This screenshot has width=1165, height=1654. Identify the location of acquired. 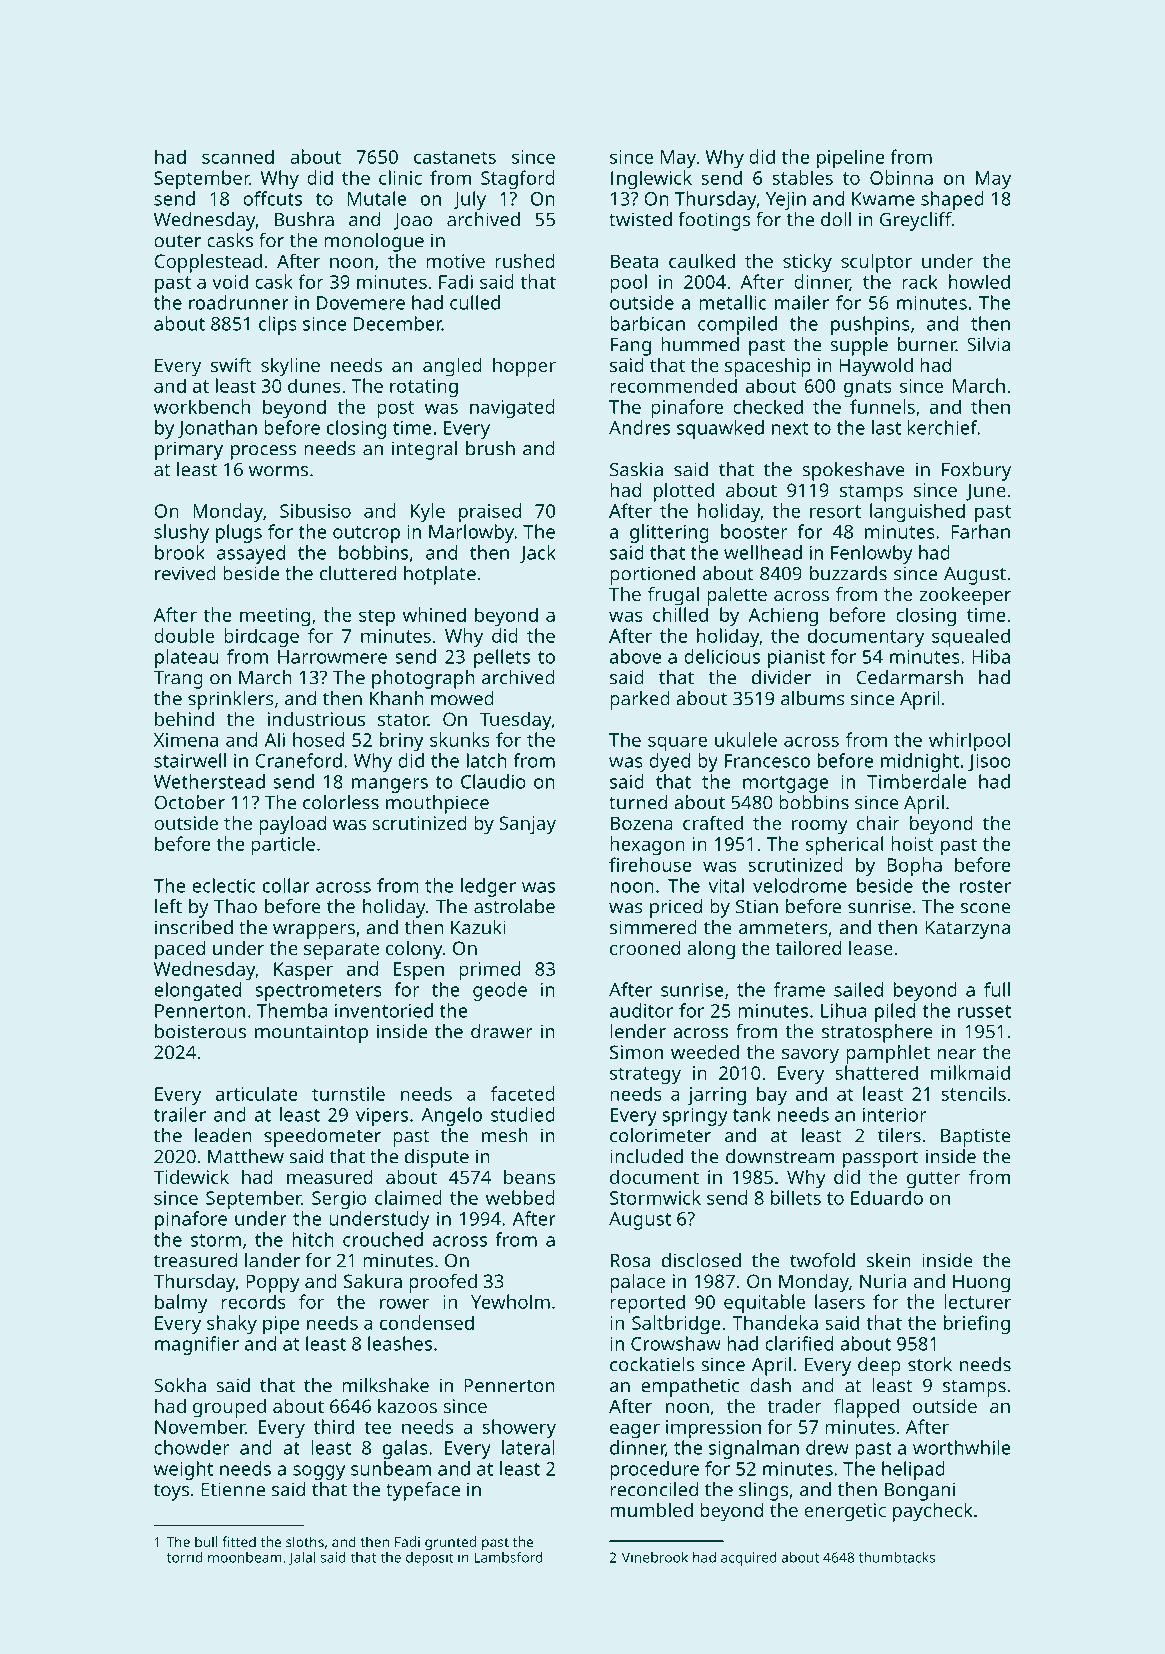
(749, 1559).
